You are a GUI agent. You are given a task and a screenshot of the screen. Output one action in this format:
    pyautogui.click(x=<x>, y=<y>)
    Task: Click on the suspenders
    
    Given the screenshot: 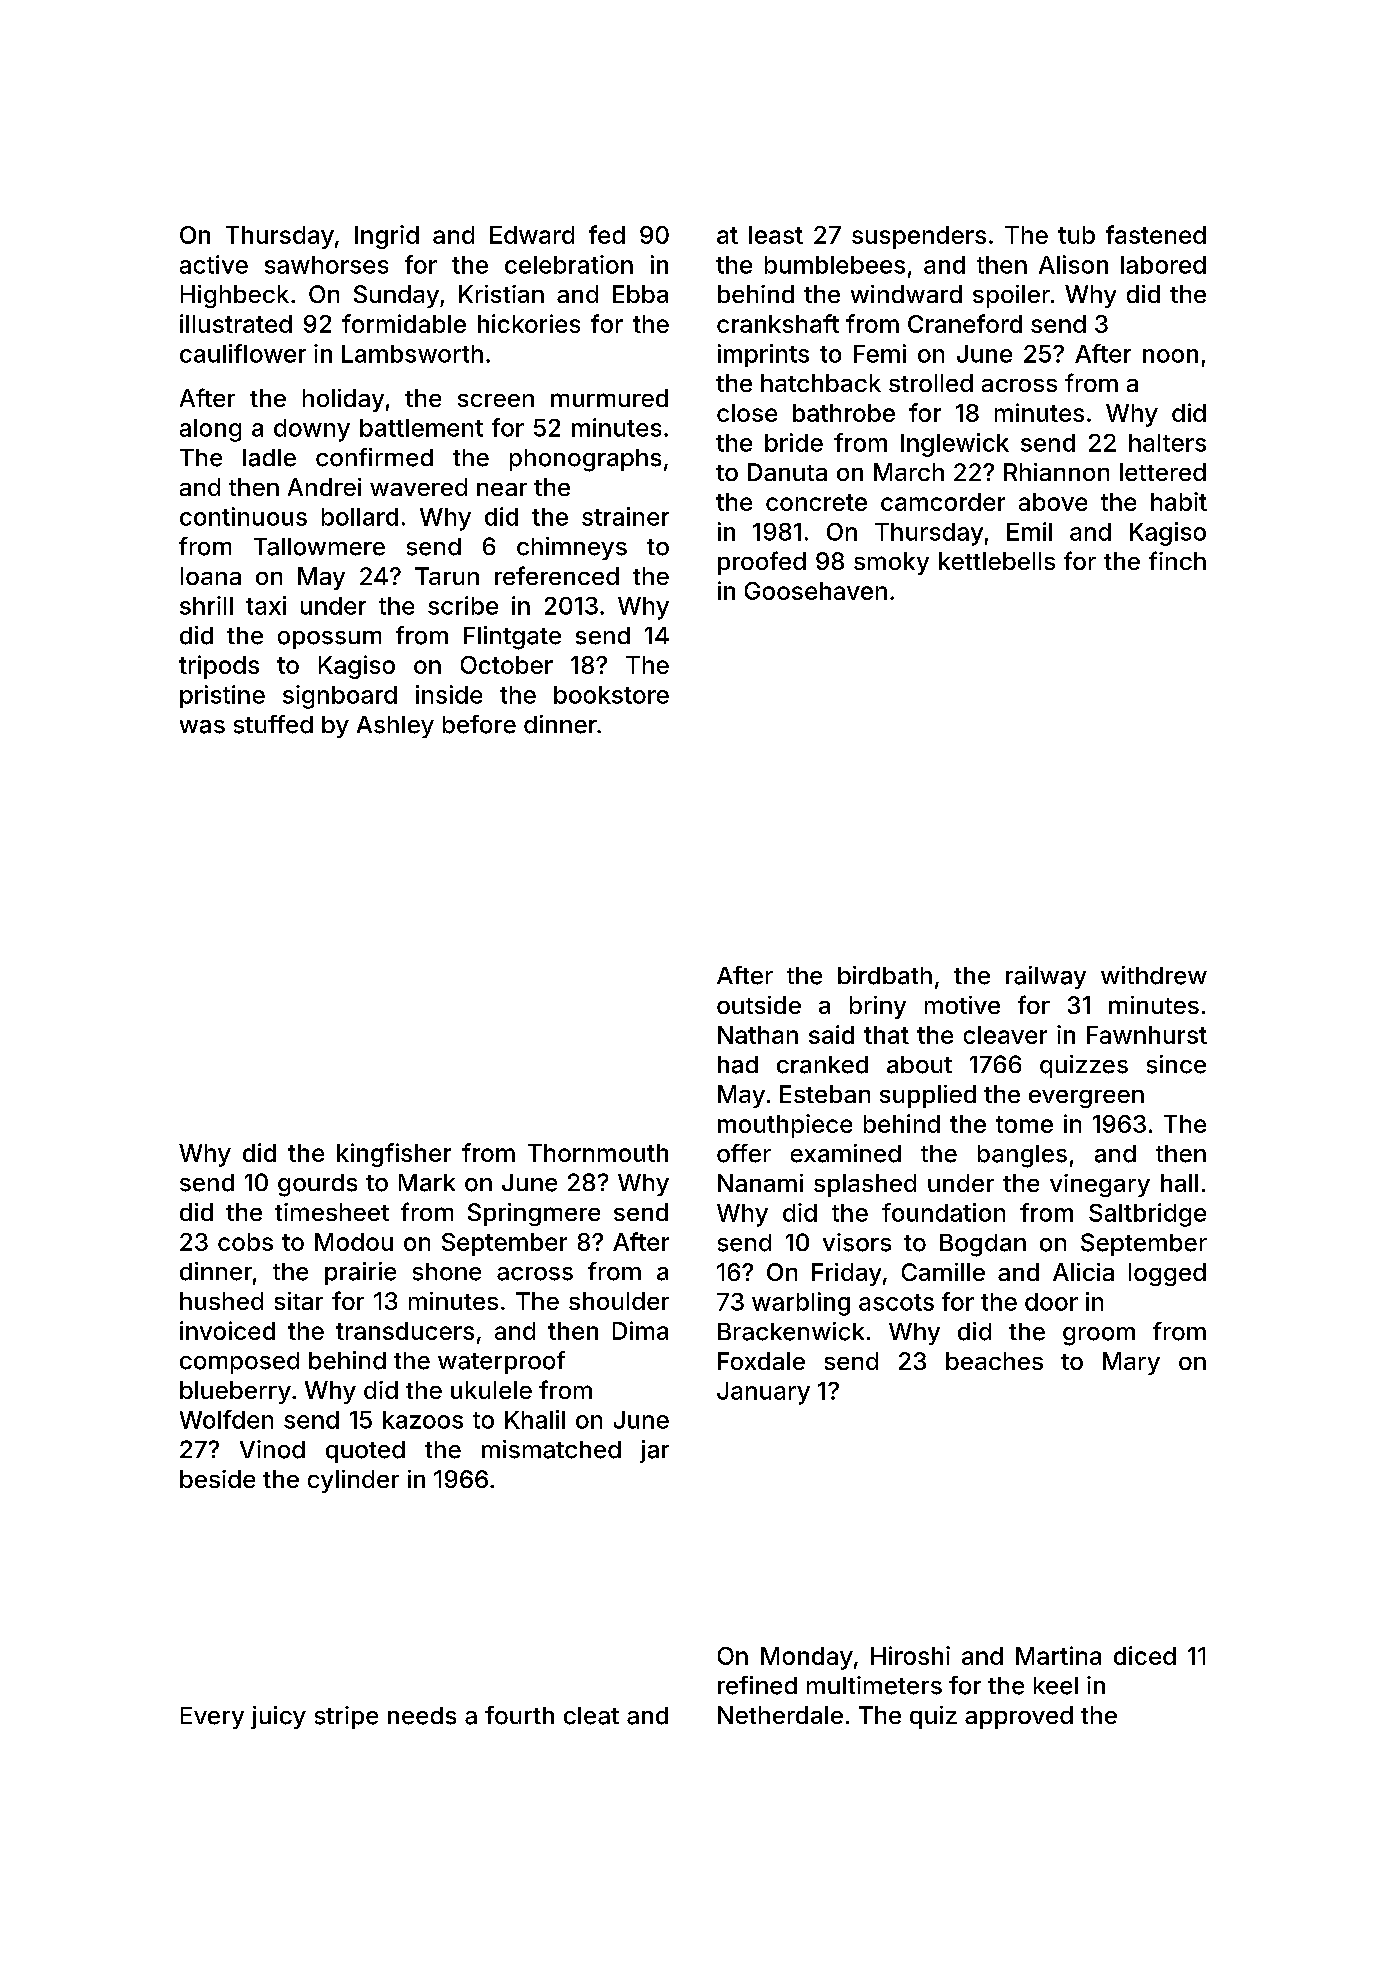 What is the action you would take?
    pyautogui.click(x=919, y=237)
